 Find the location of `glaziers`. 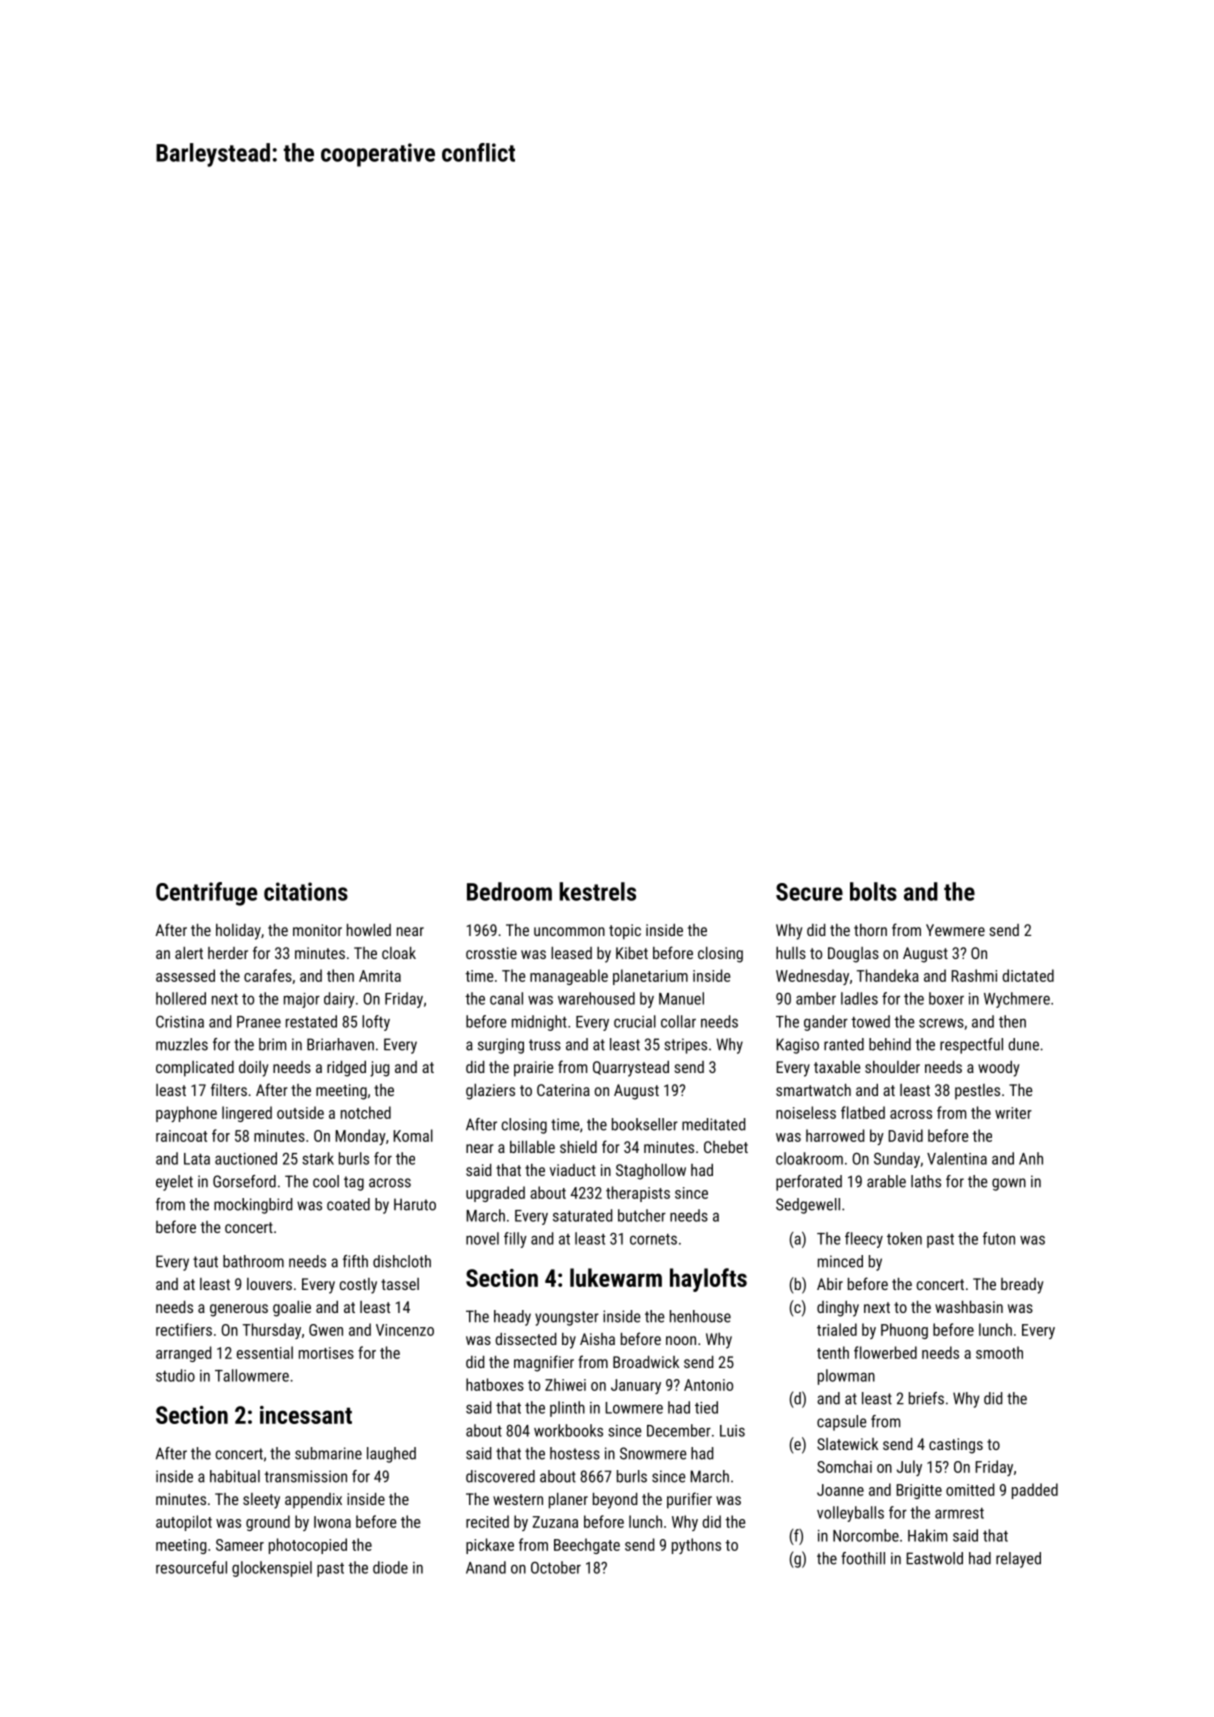

glaziers is located at coordinates (490, 1092).
